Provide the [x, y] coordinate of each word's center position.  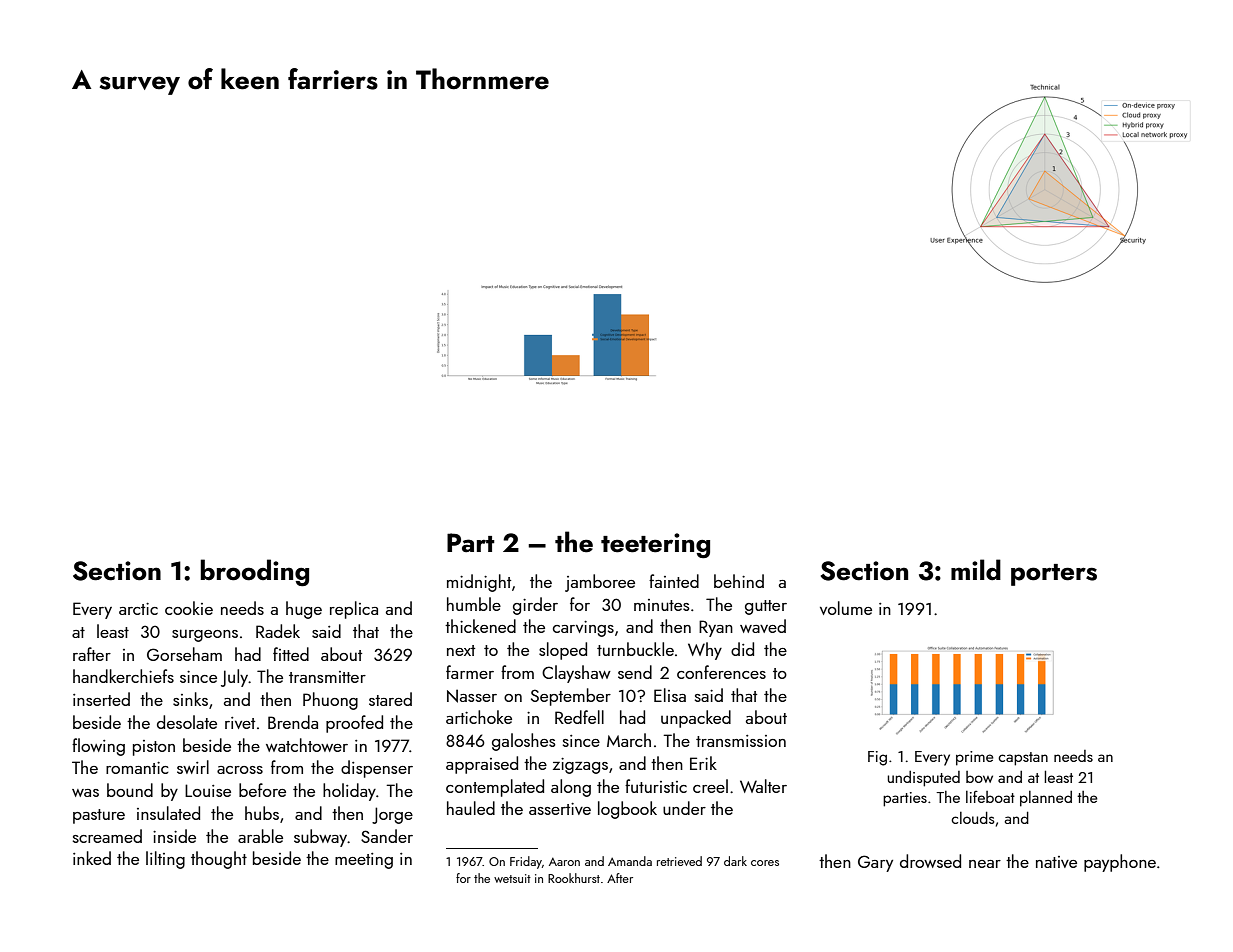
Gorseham [184, 654]
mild [976, 570]
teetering [655, 546]
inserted [101, 699]
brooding [254, 573]
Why [705, 651]
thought [219, 860]
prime [975, 758]
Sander [387, 836]
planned [1046, 799]
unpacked [696, 719]
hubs [262, 813]
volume [846, 608]
